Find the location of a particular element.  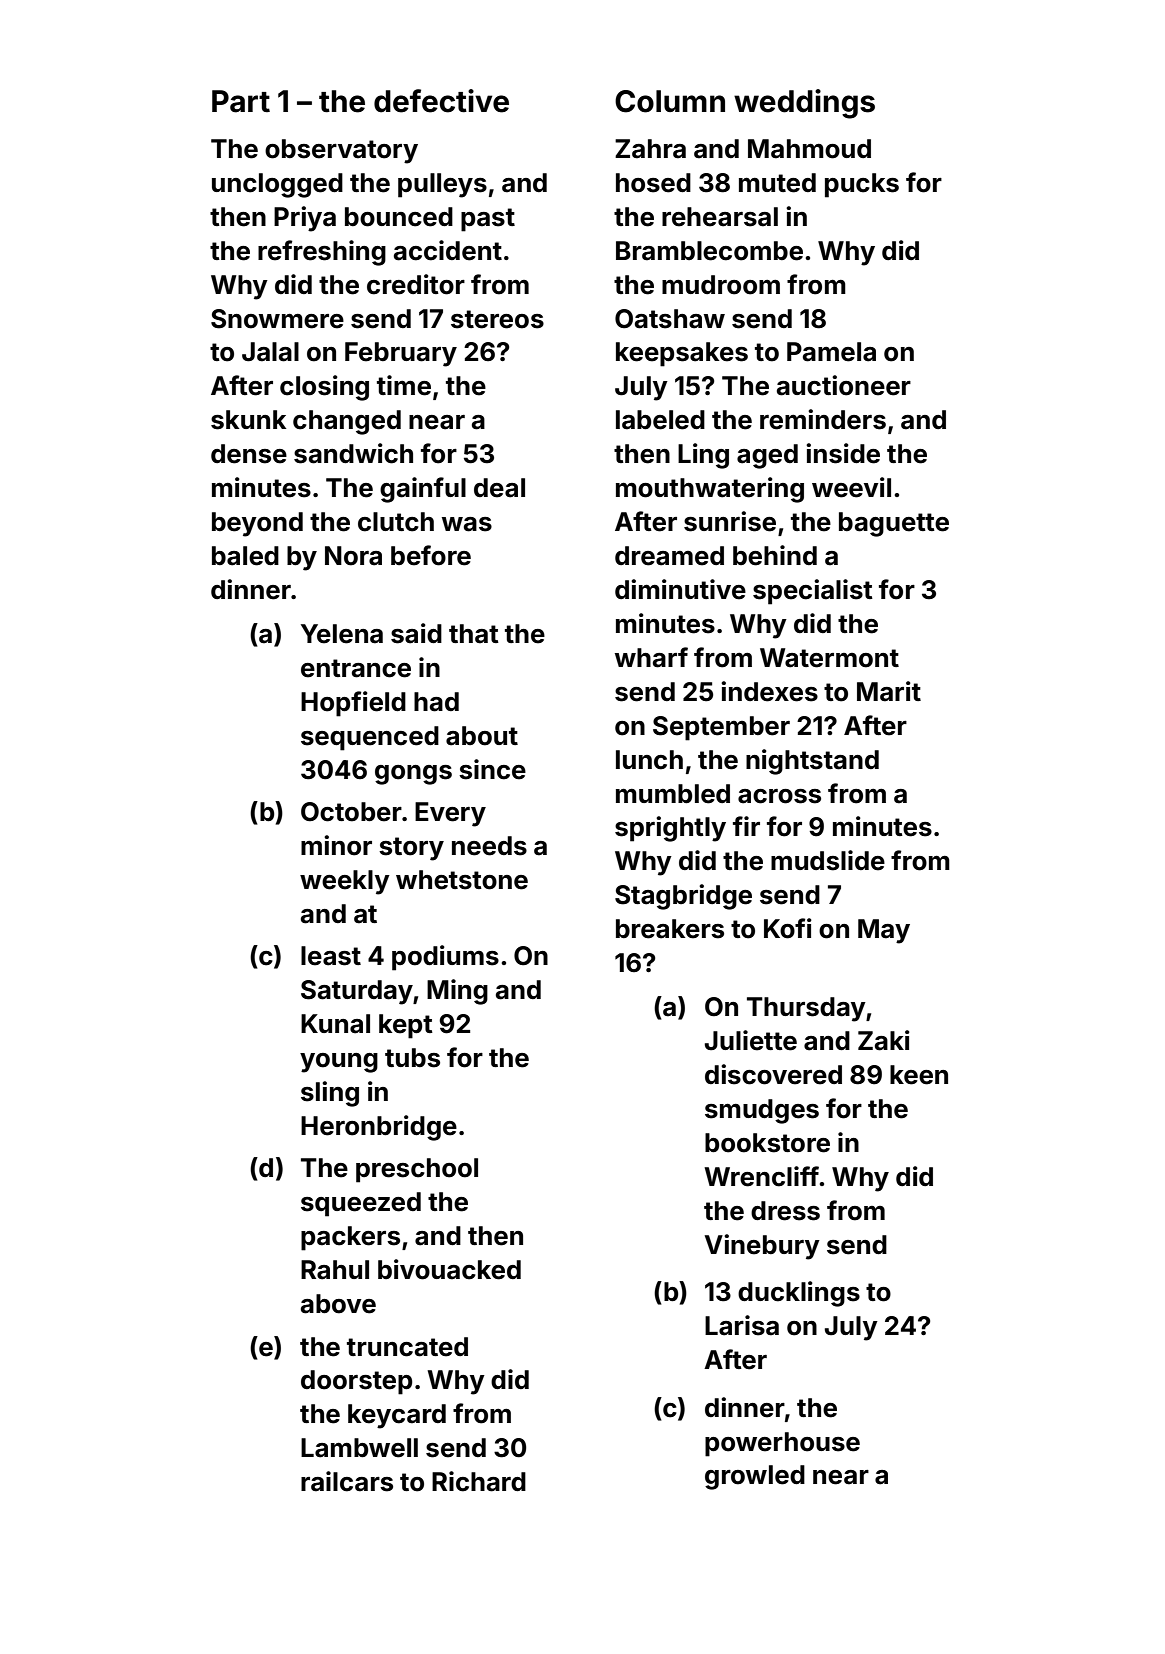

baguette is located at coordinates (894, 524).
